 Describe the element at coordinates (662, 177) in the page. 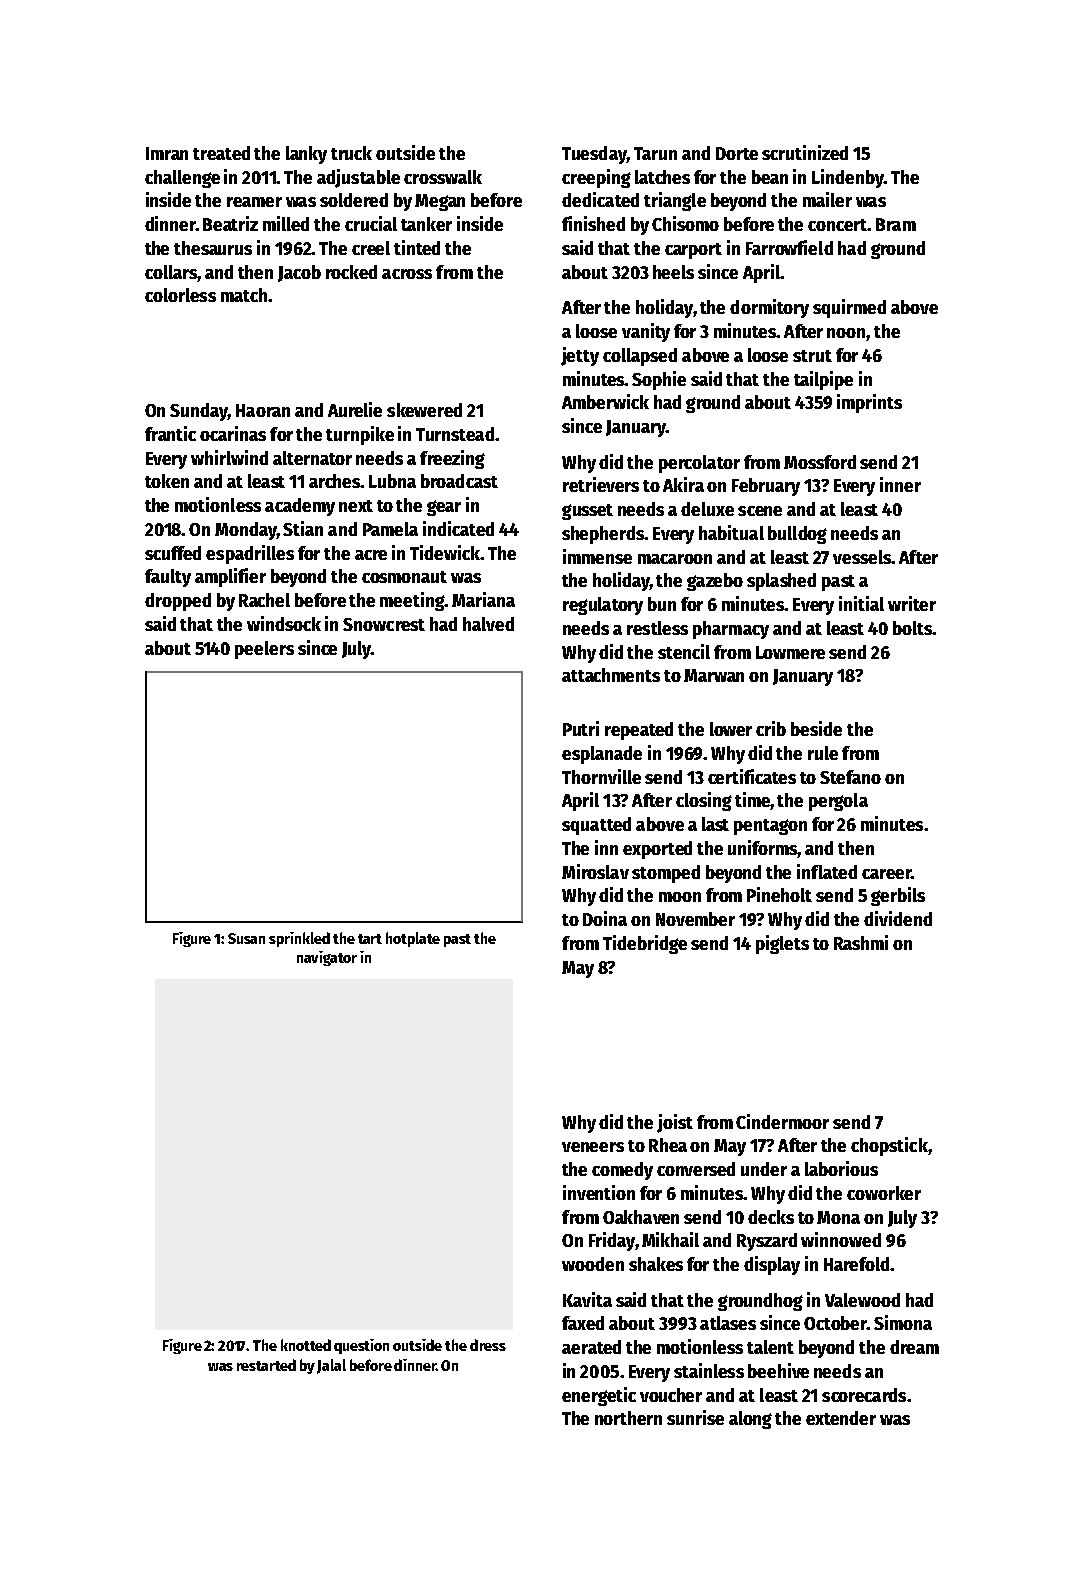

I see `latches` at that location.
